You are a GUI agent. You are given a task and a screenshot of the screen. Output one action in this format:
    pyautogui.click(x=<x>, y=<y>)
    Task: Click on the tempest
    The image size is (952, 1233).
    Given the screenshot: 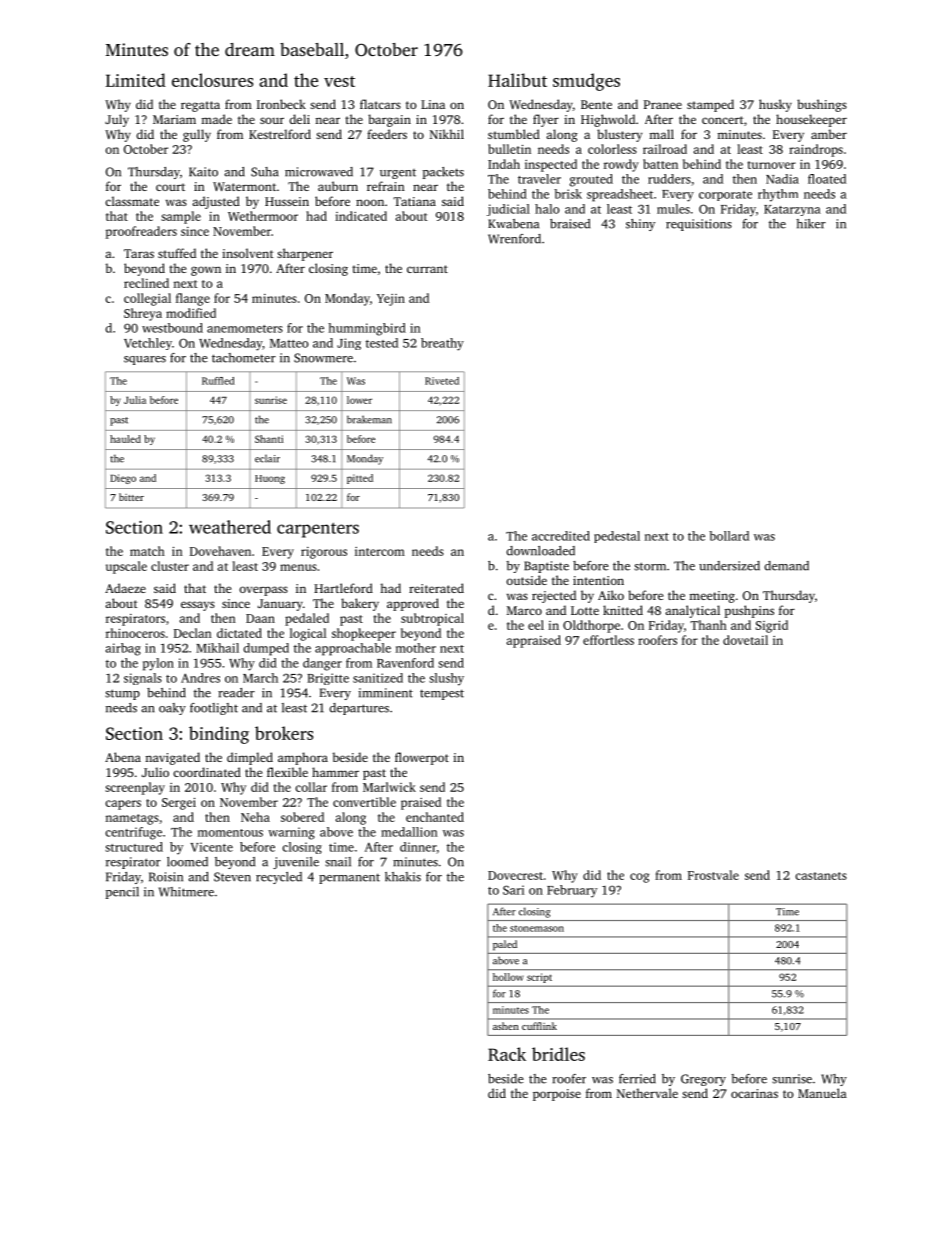 What is the action you would take?
    pyautogui.click(x=442, y=694)
